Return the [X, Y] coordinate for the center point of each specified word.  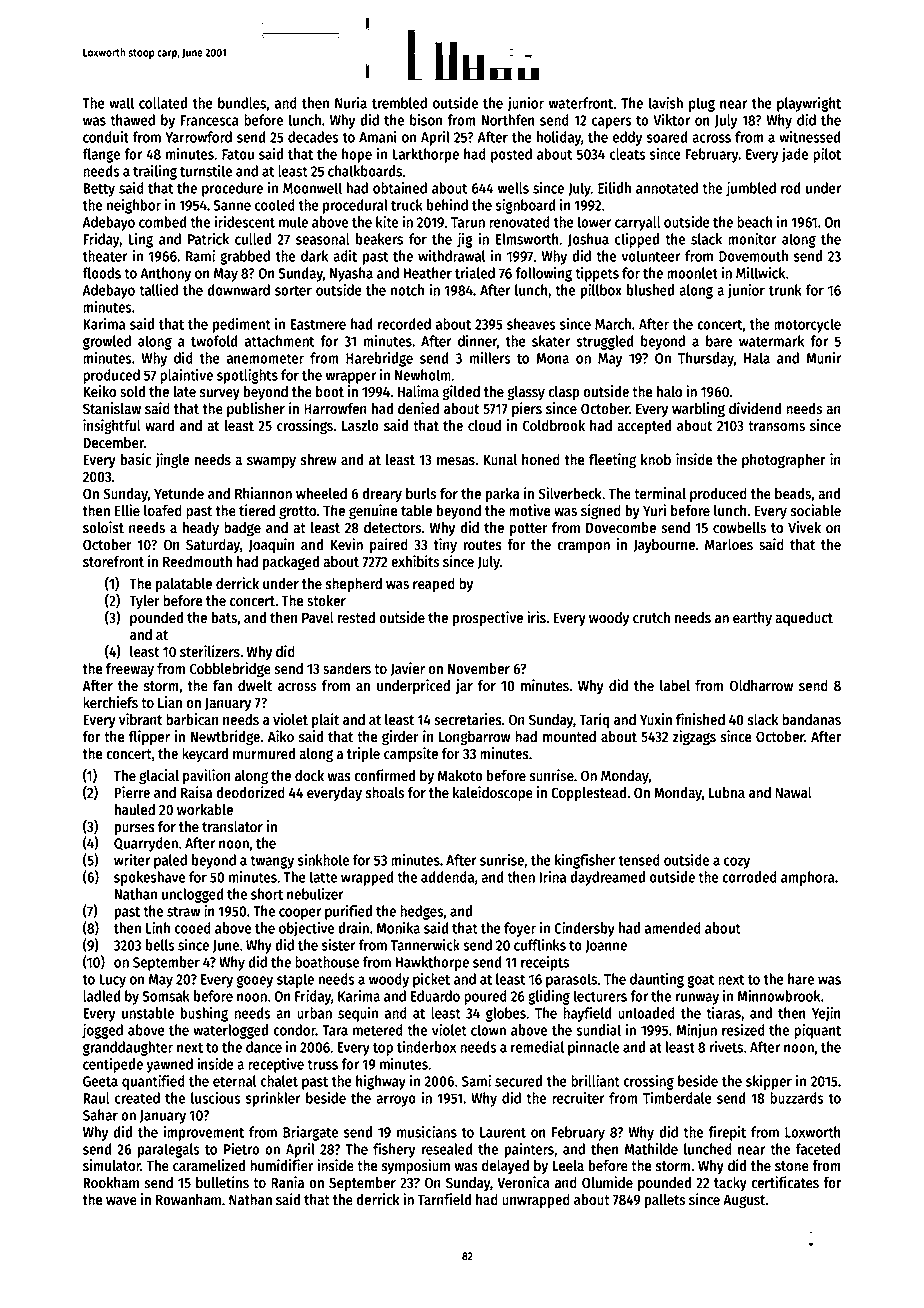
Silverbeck [570, 493]
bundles [242, 103]
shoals [385, 793]
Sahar [100, 1115]
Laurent [503, 1132]
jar [464, 686]
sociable [816, 510]
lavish [666, 103]
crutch [651, 618]
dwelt [255, 686]
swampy [271, 462]
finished [700, 719]
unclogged [193, 895]
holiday [559, 138]
